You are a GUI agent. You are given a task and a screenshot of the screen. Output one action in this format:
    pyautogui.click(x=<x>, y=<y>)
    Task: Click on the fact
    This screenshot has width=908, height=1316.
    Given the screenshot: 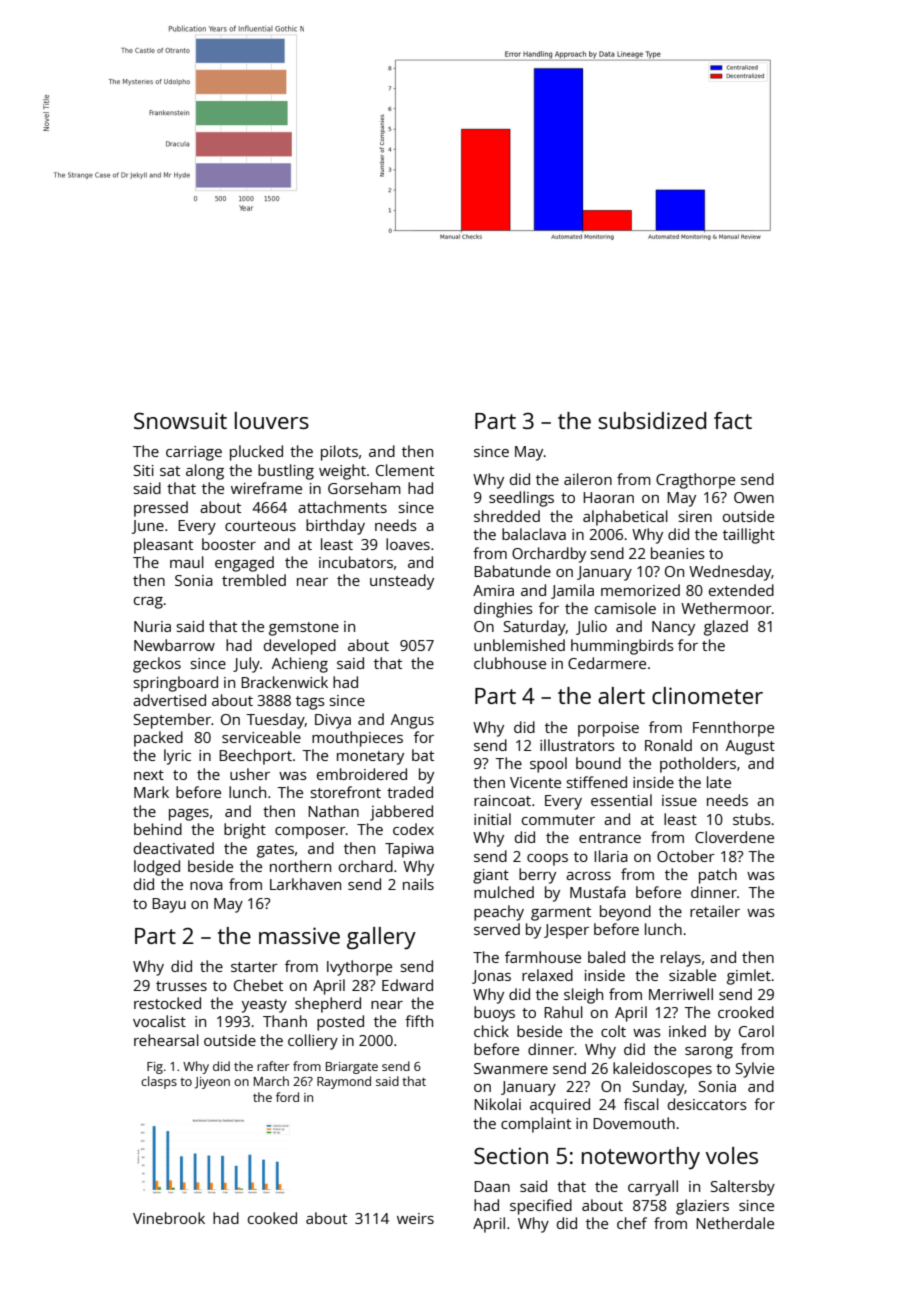 What is the action you would take?
    pyautogui.click(x=733, y=420)
